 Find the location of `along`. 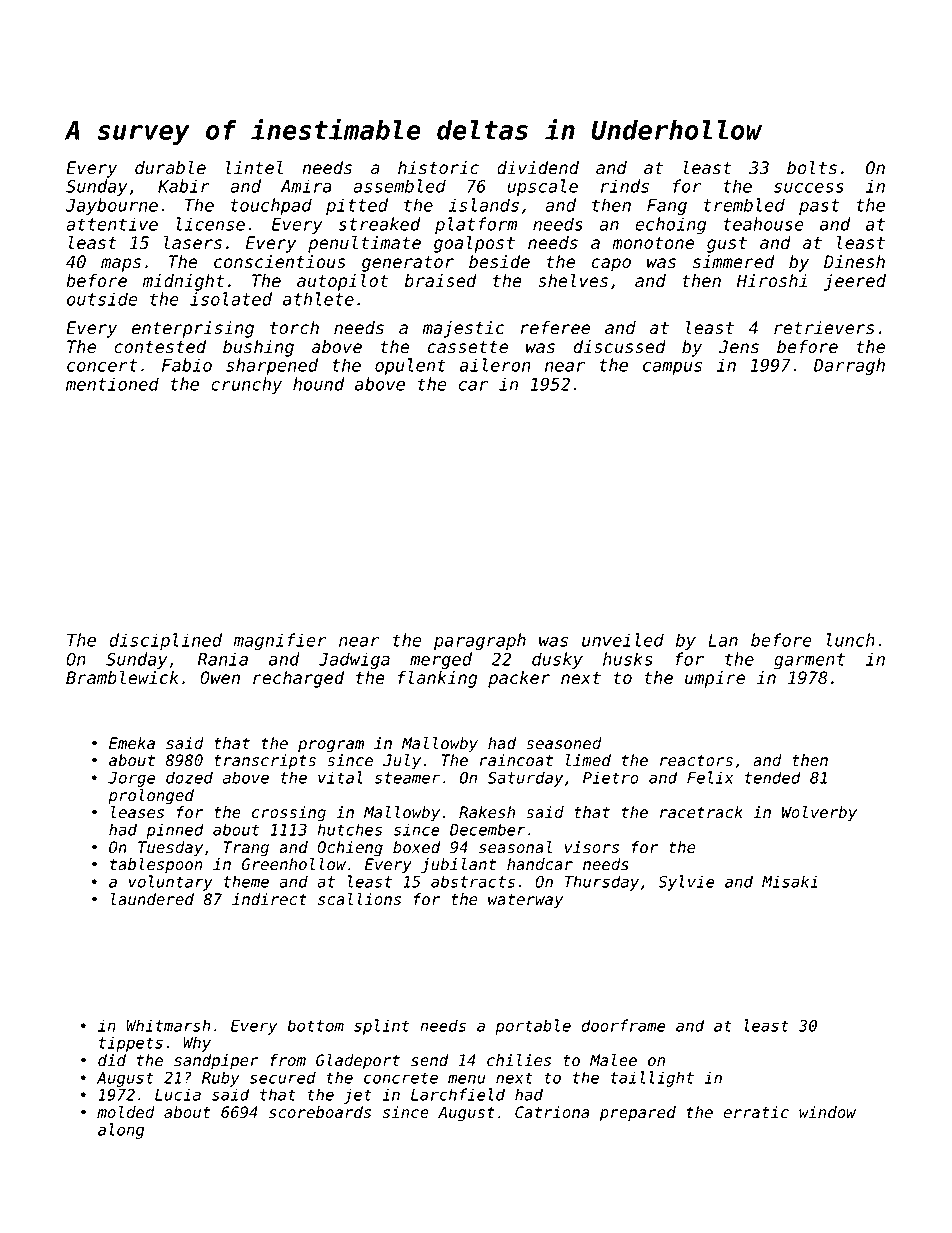

along is located at coordinates (121, 1131).
